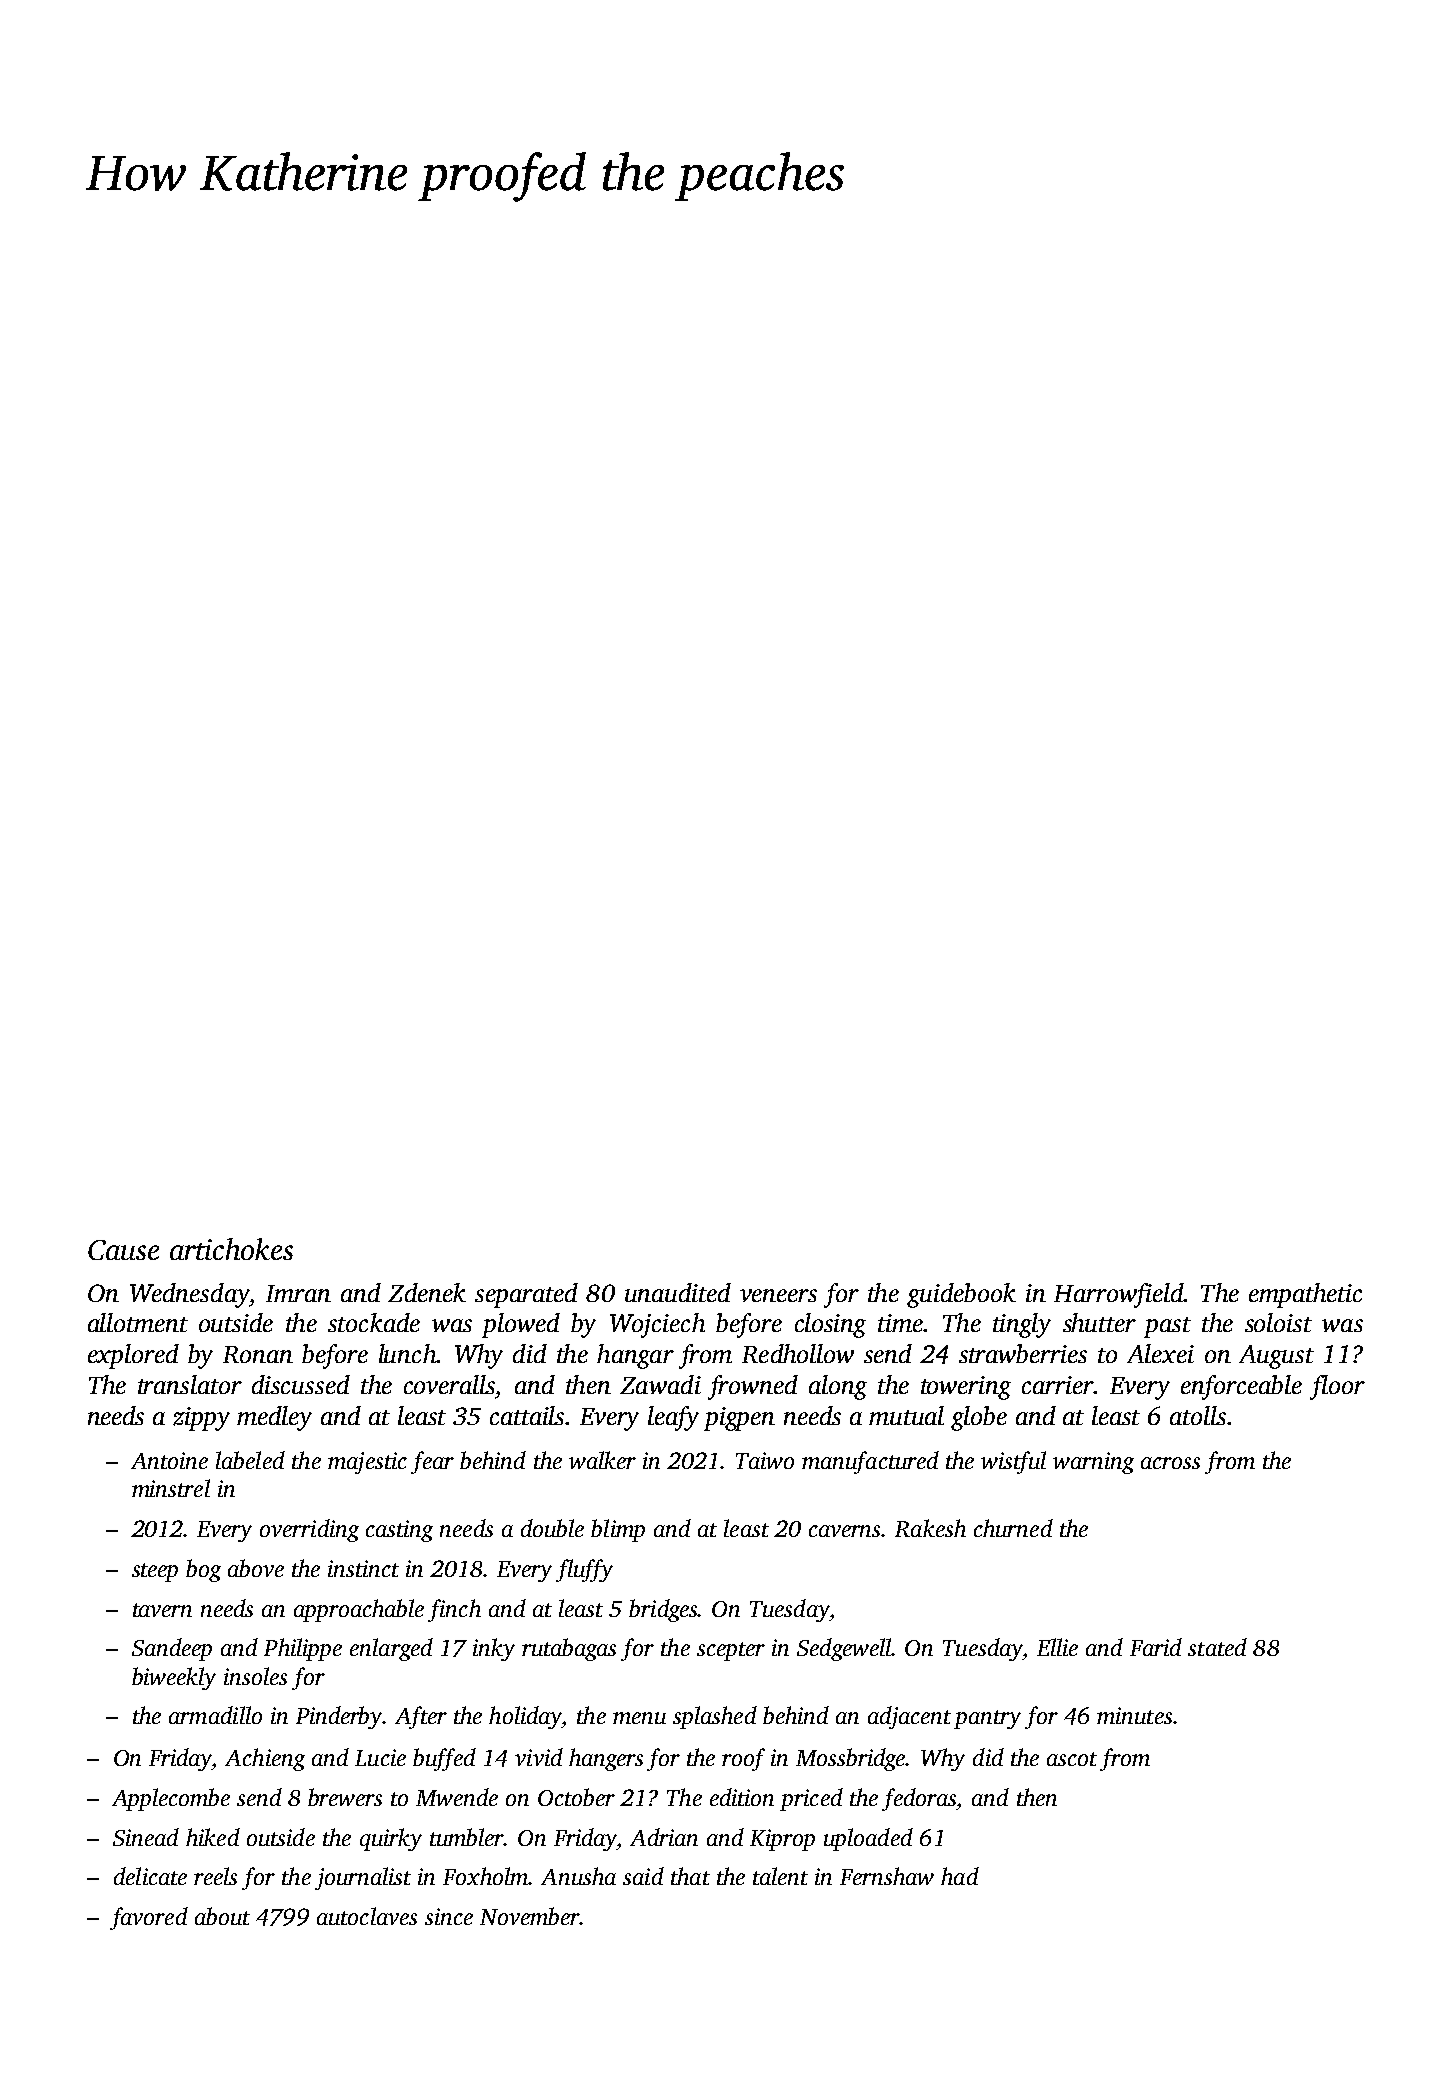 The height and width of the screenshot is (2100, 1450). Describe the element at coordinates (171, 1488) in the screenshot. I see `minstrel` at that location.
